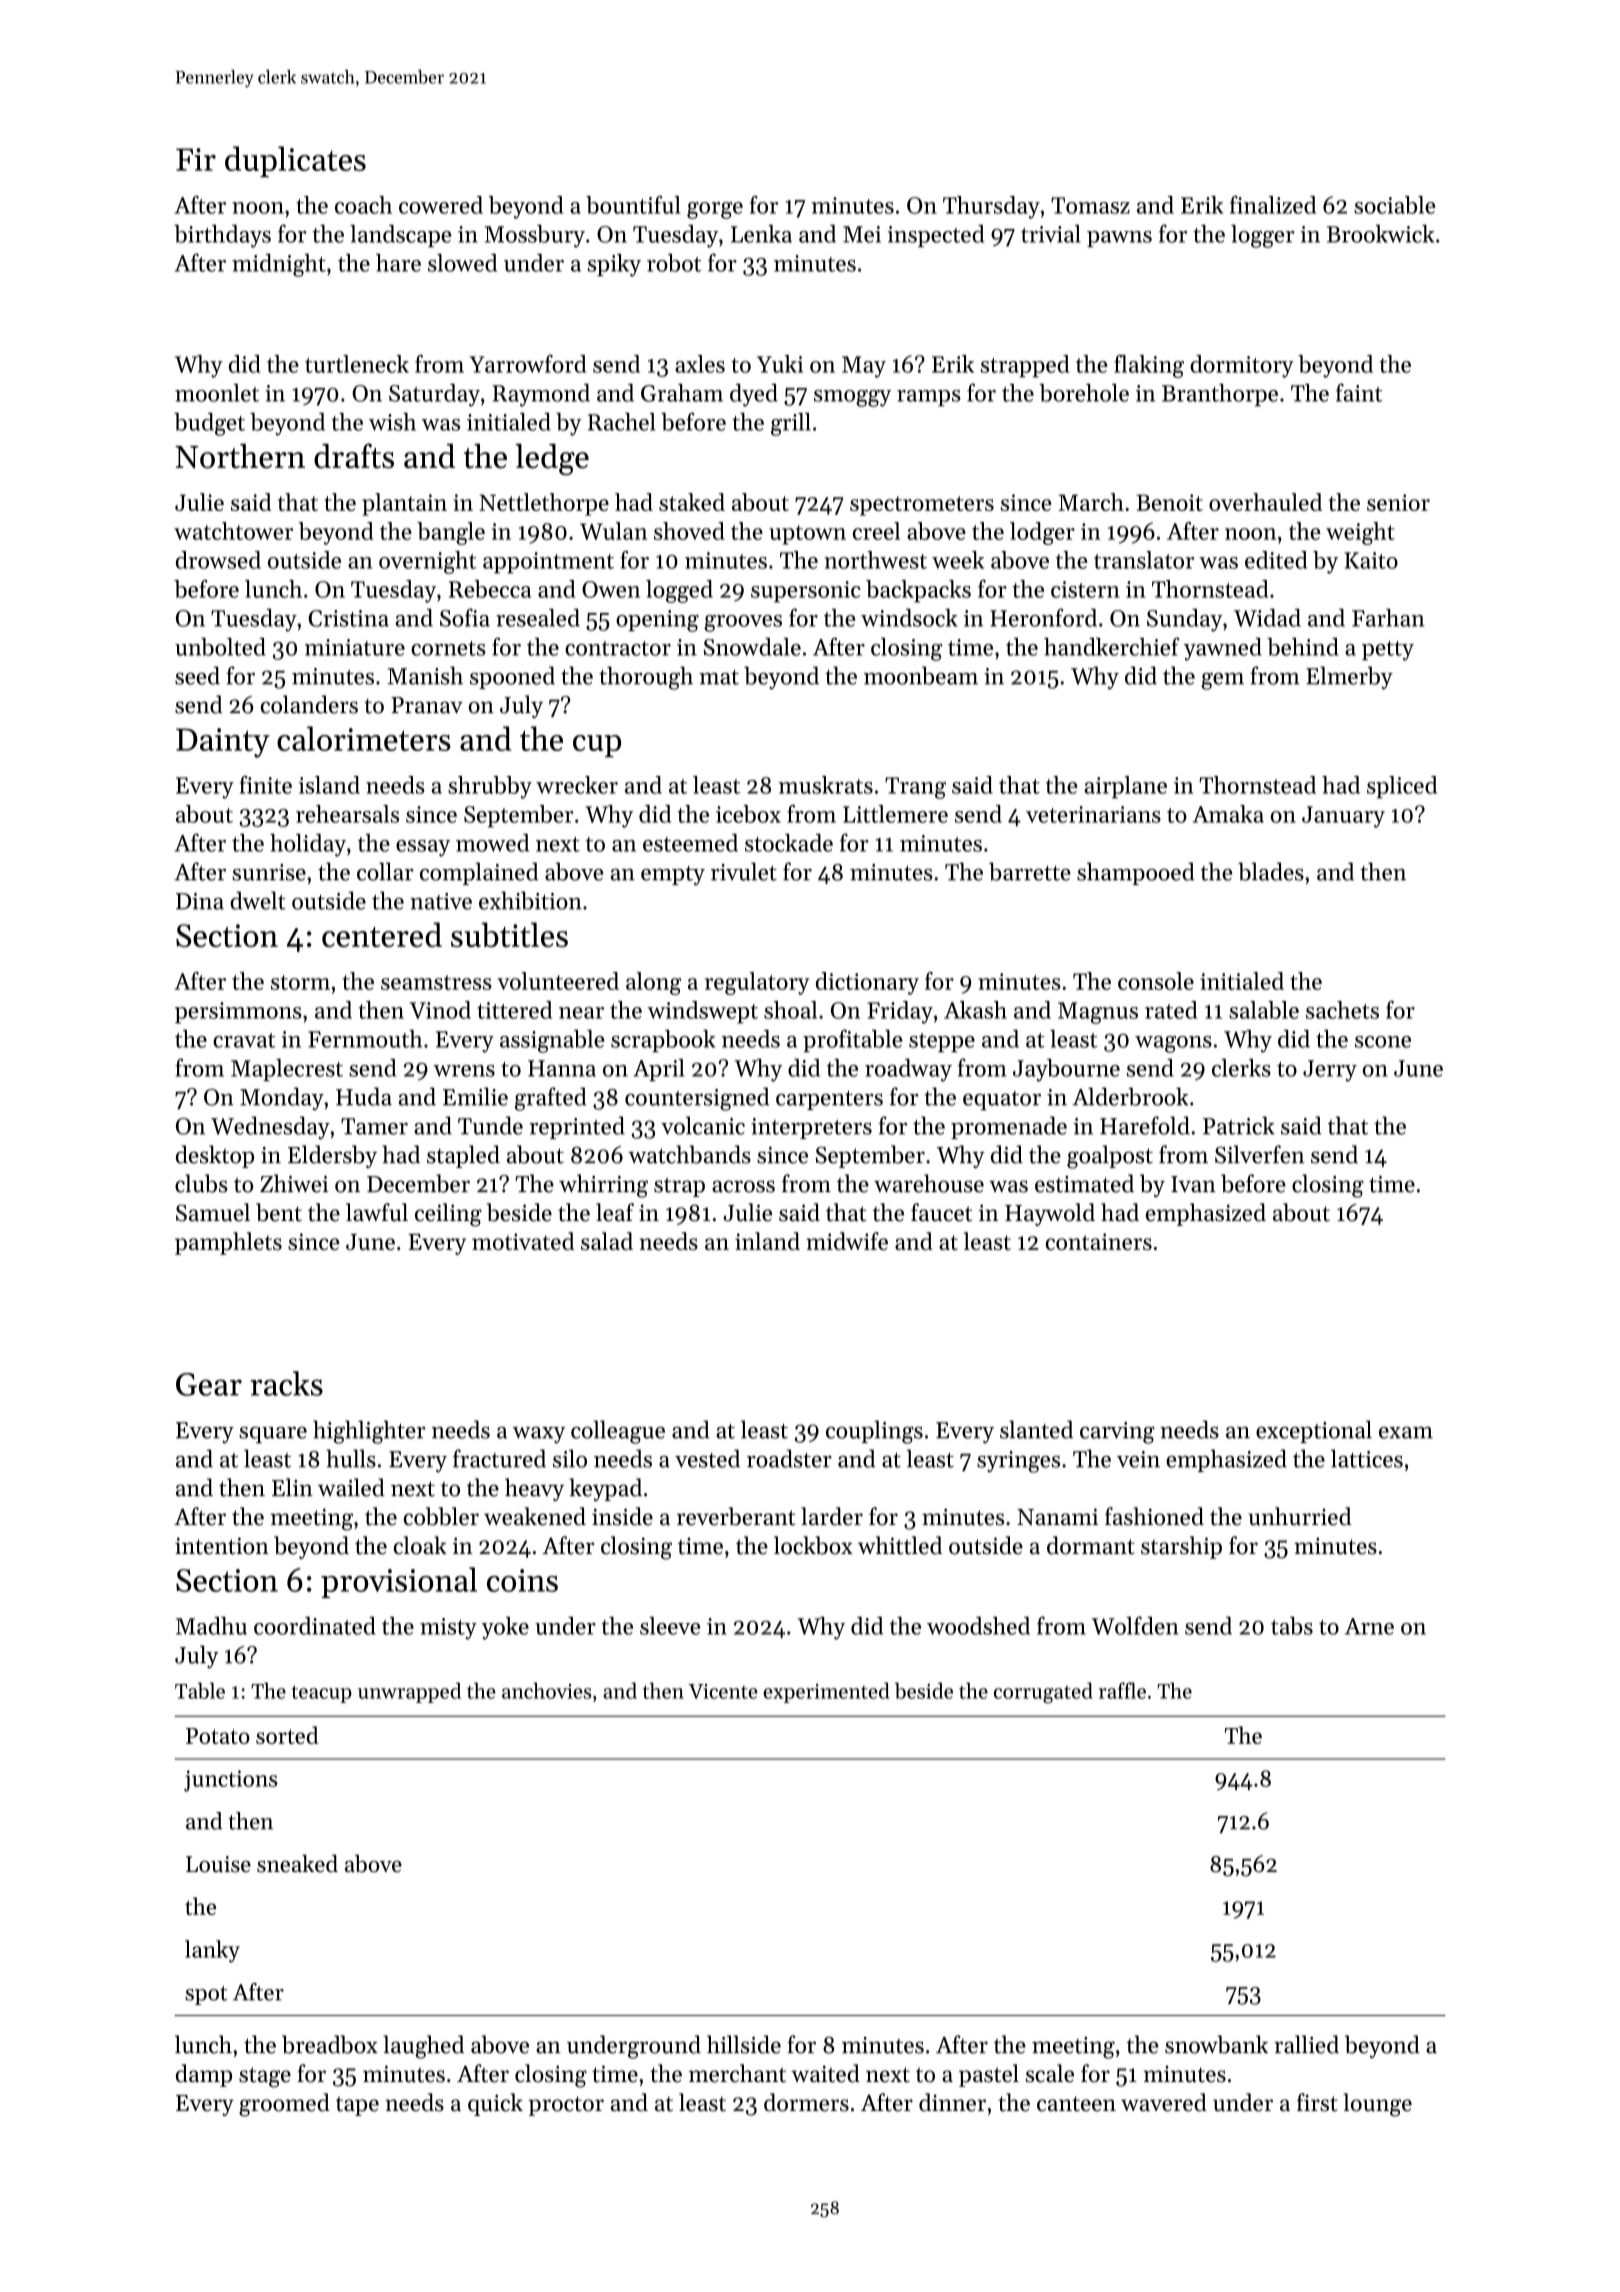 The image size is (1620, 2292). I want to click on overhauled, so click(1265, 502).
